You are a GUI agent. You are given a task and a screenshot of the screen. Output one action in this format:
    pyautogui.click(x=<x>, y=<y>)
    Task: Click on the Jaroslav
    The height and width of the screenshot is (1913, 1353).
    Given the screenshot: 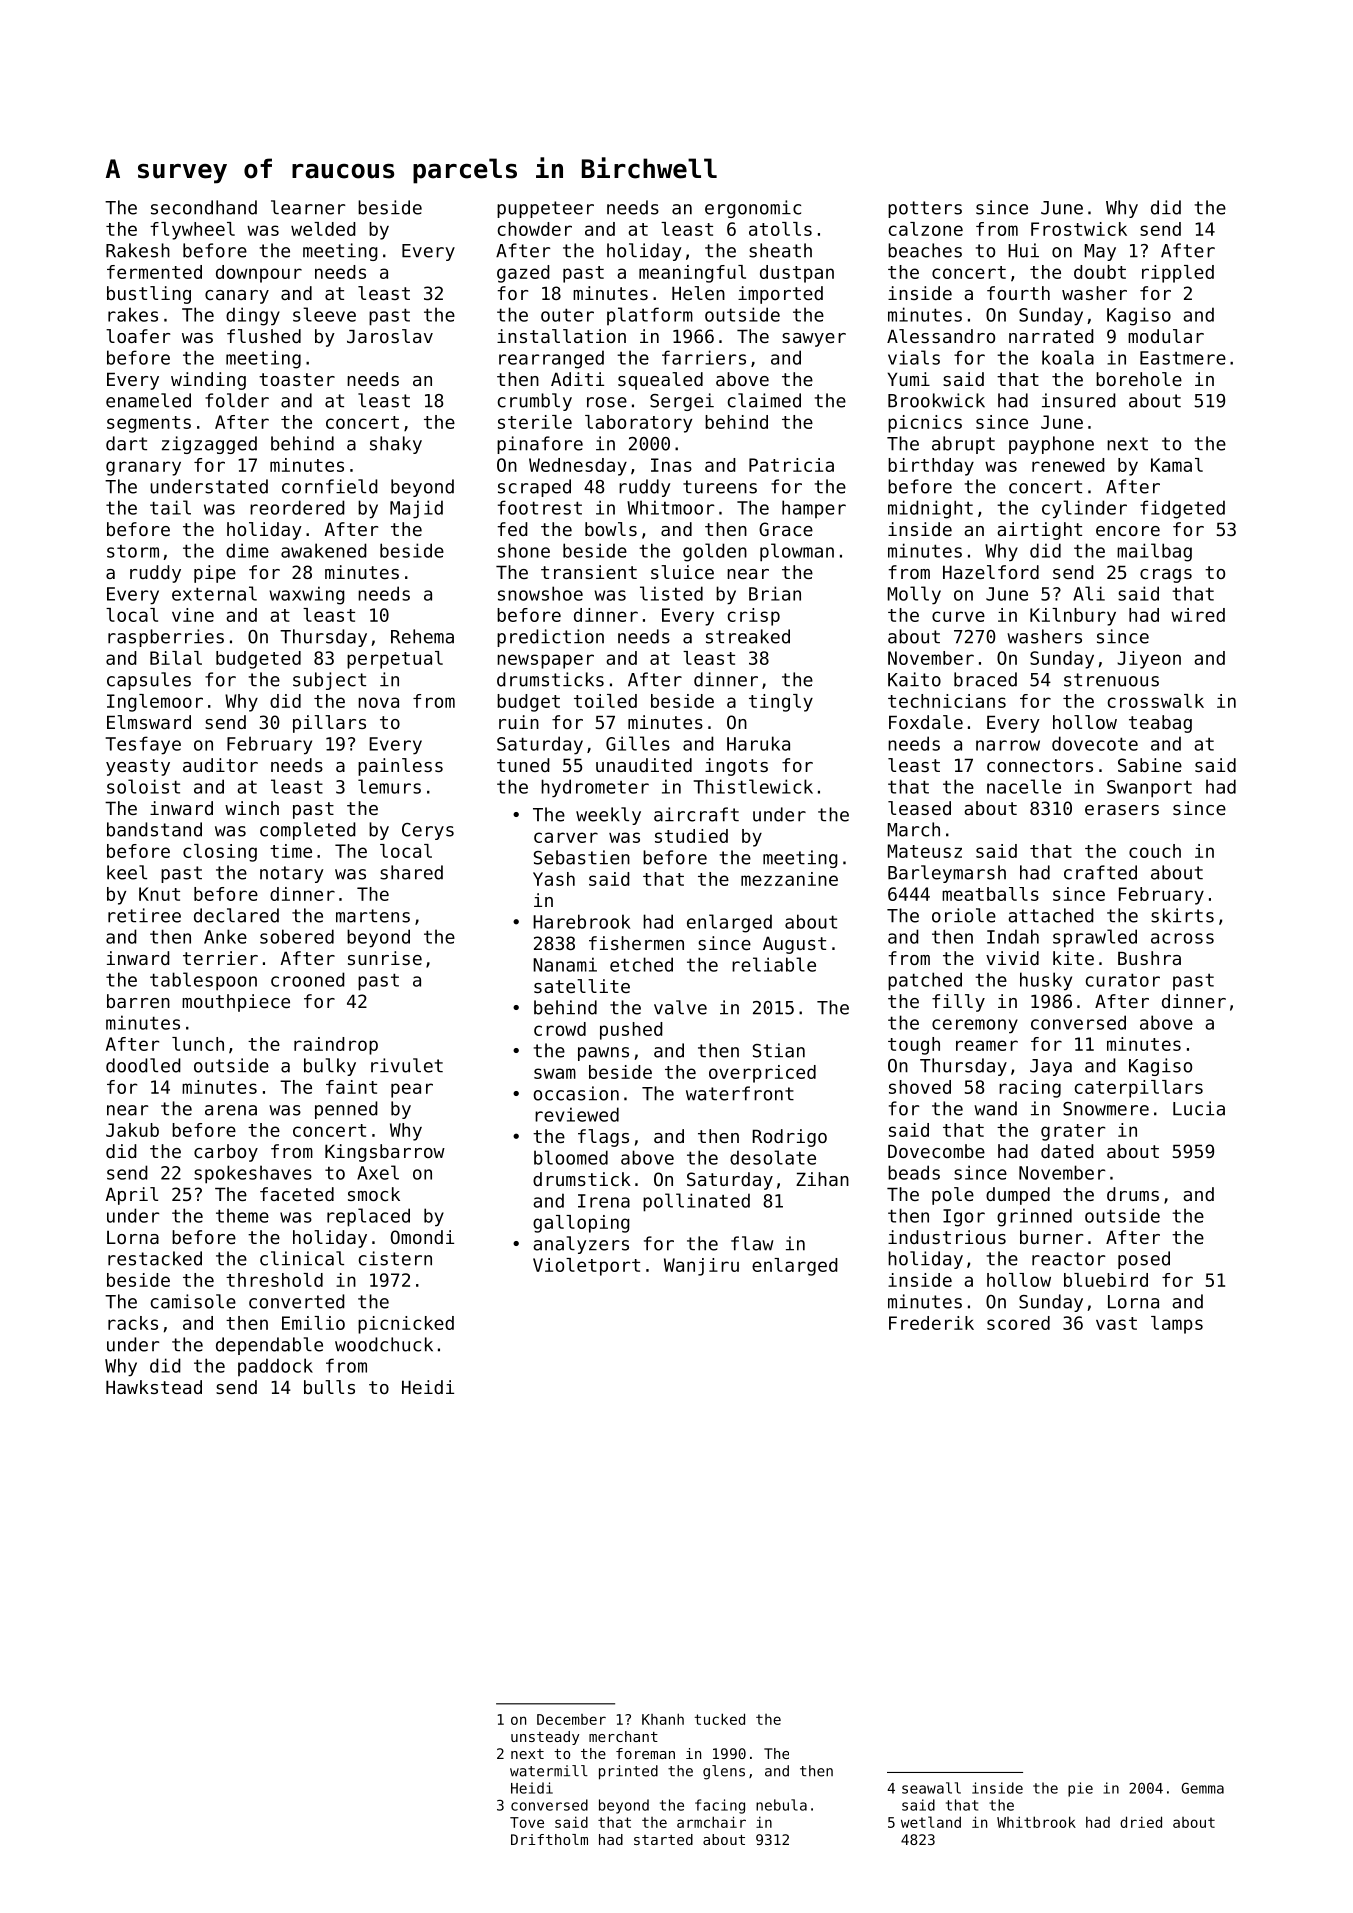 What is the action you would take?
    pyautogui.click(x=390, y=336)
